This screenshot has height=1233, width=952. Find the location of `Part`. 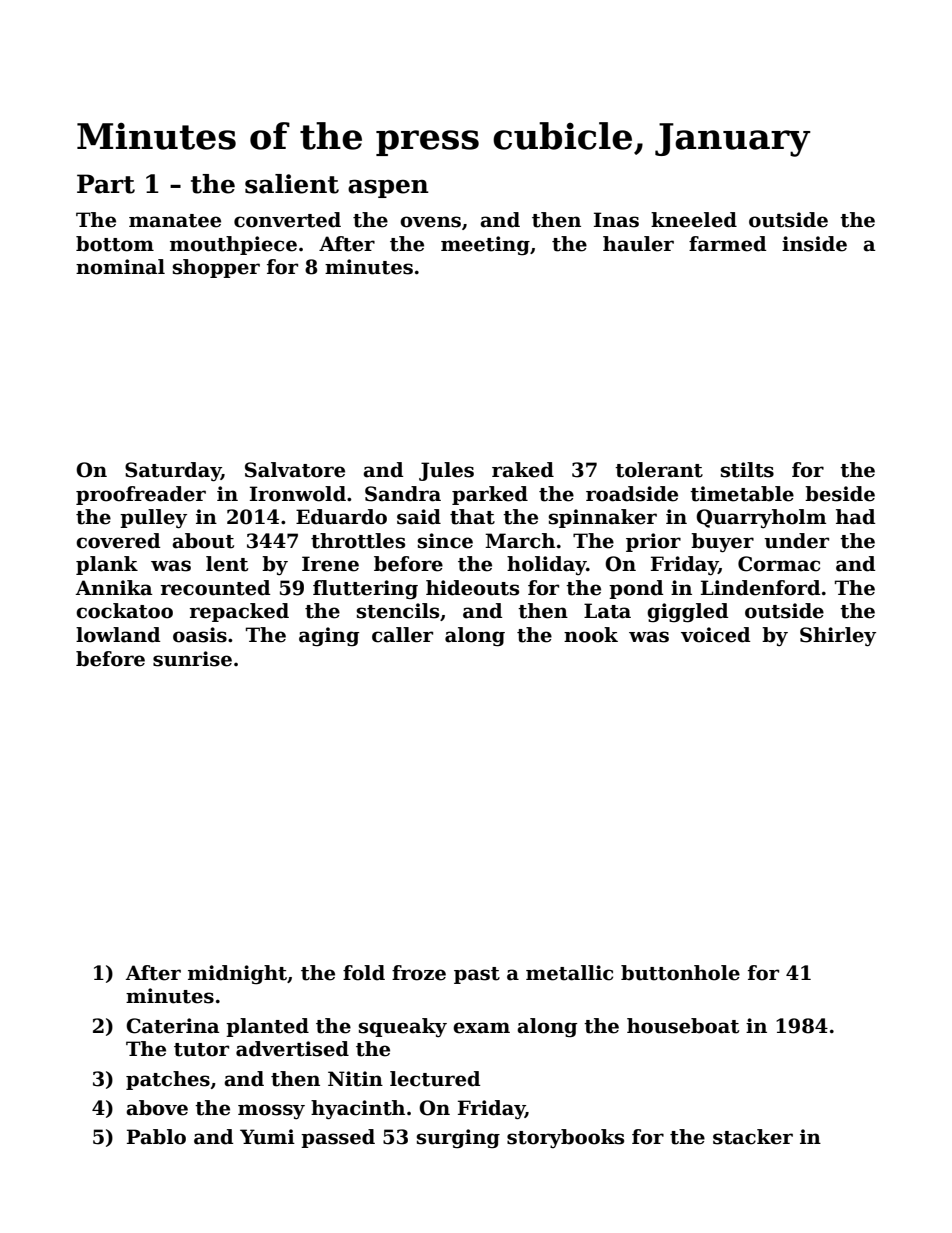

Part is located at coordinates (106, 184).
